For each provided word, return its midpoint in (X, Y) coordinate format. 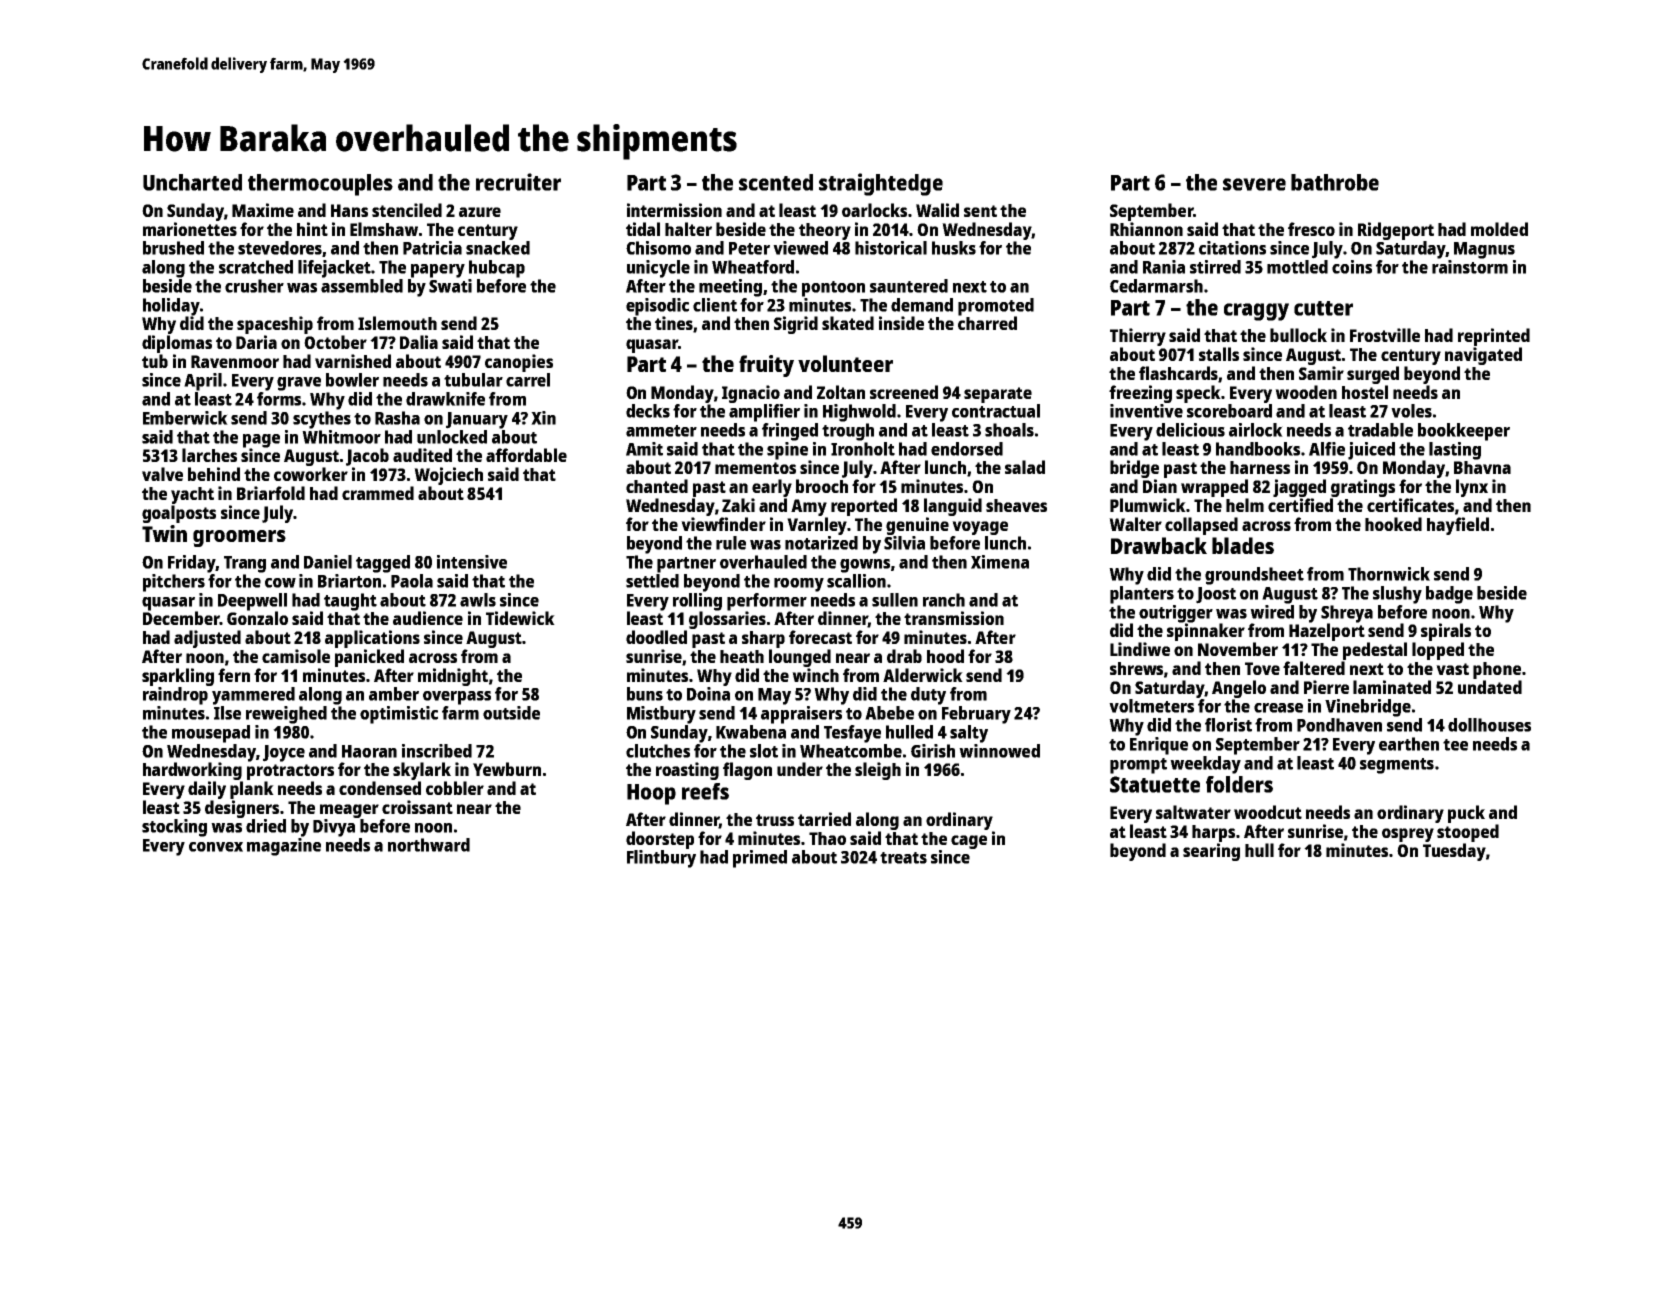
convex (216, 847)
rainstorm (1470, 267)
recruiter (518, 182)
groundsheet (1254, 576)
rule (731, 543)
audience (428, 618)
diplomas (177, 344)
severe (1254, 184)
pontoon (833, 289)
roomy (799, 585)
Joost (1216, 595)
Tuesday (1454, 852)
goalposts (179, 514)
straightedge (881, 184)
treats (903, 858)
